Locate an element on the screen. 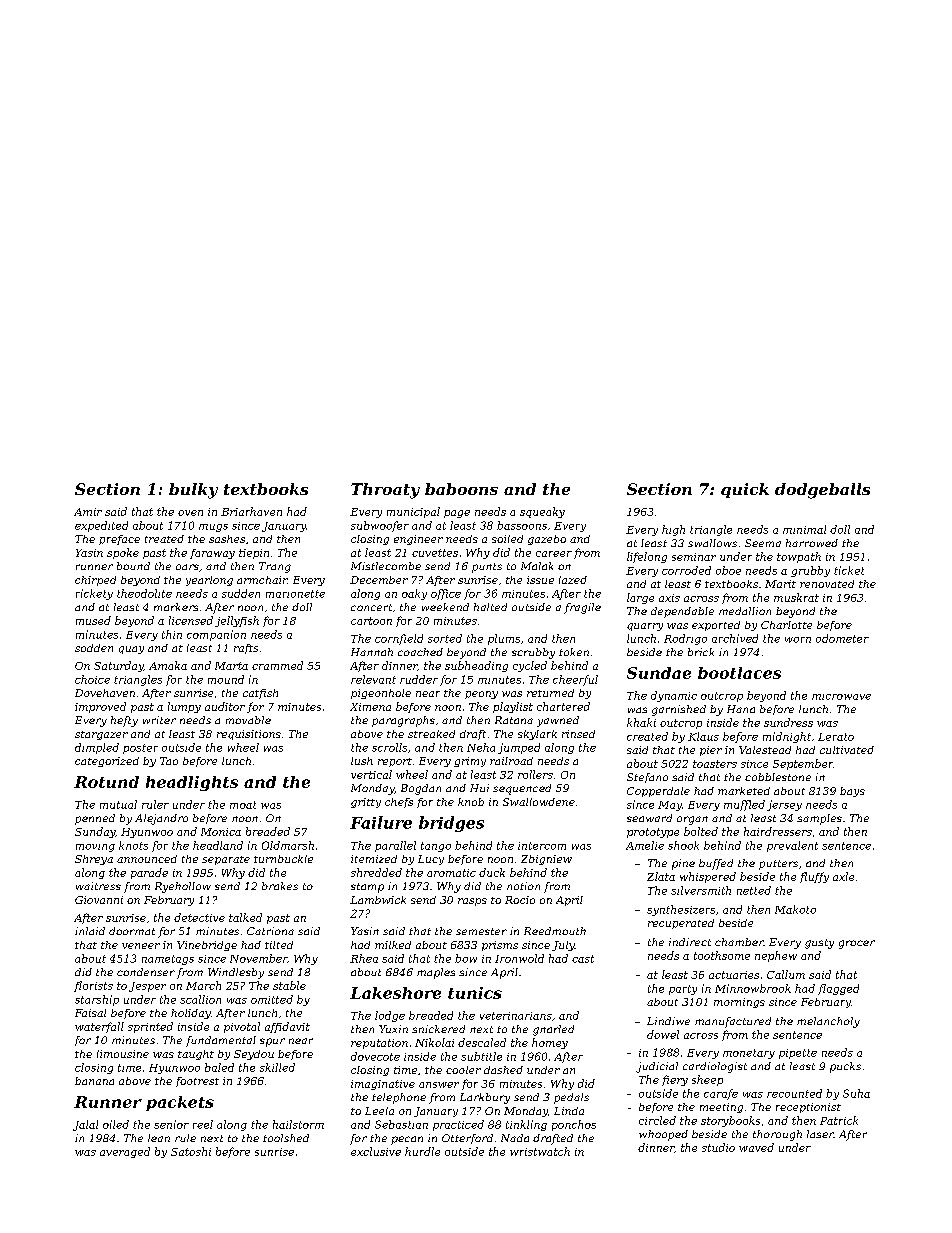 This screenshot has width=952, height=1233. wristwatch is located at coordinates (540, 1151).
